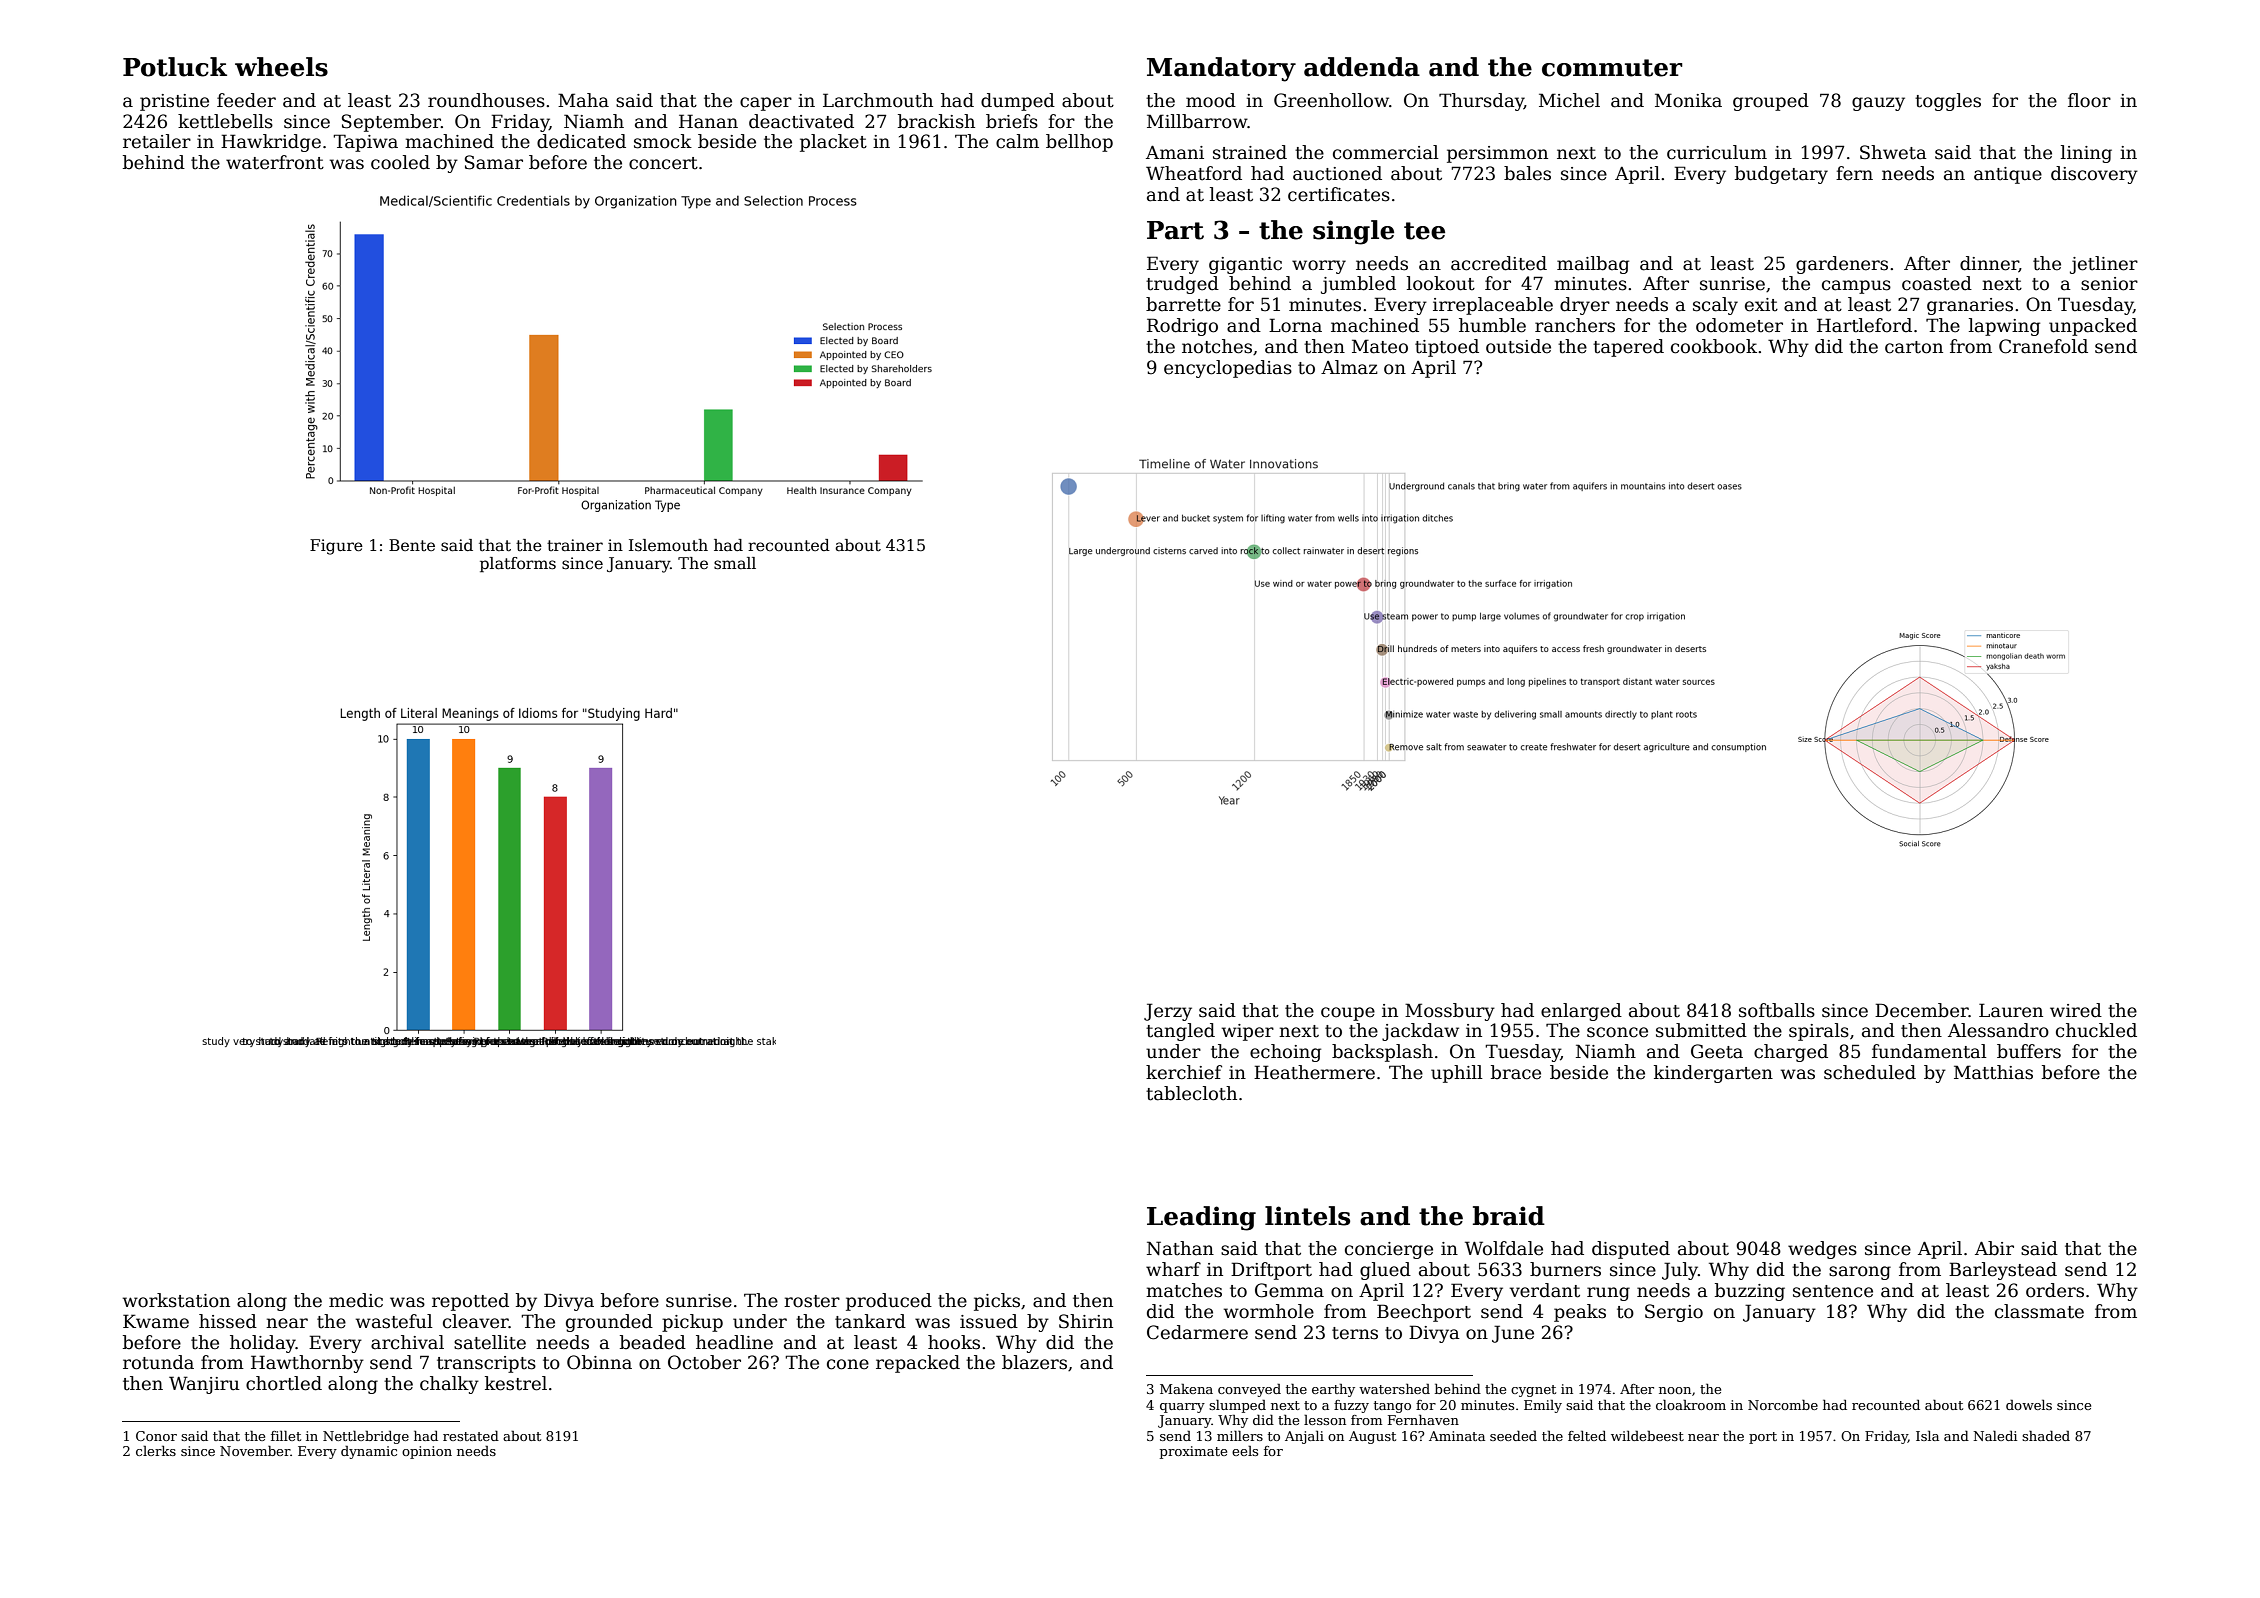 Image resolution: width=2260 pixels, height=1598 pixels. Describe the element at coordinates (609, 1323) in the screenshot. I see `grounded` at that location.
